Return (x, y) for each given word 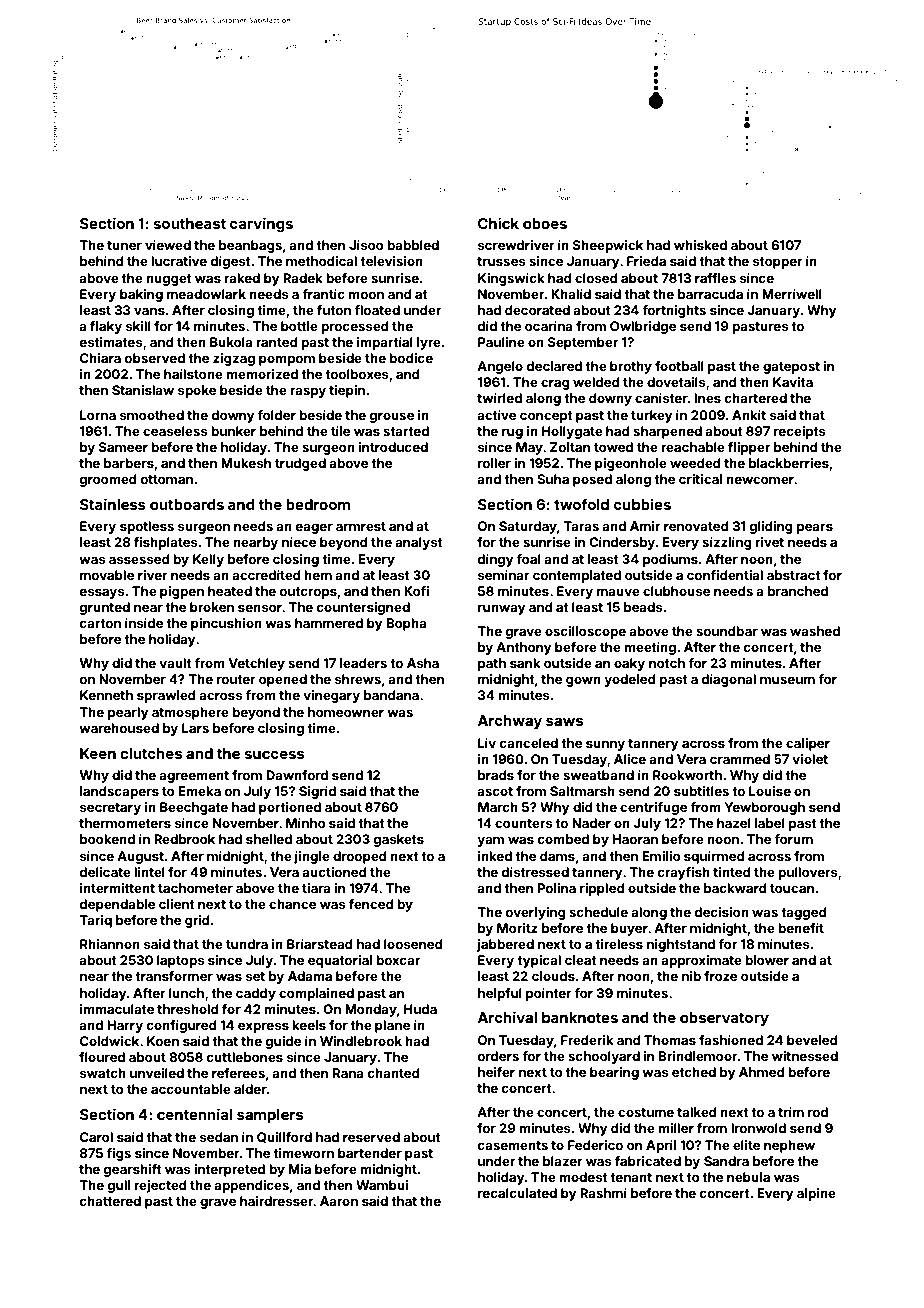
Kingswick (511, 279)
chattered (110, 1201)
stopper (777, 263)
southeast (189, 223)
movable (107, 575)
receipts (800, 432)
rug (512, 433)
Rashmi (603, 1193)
